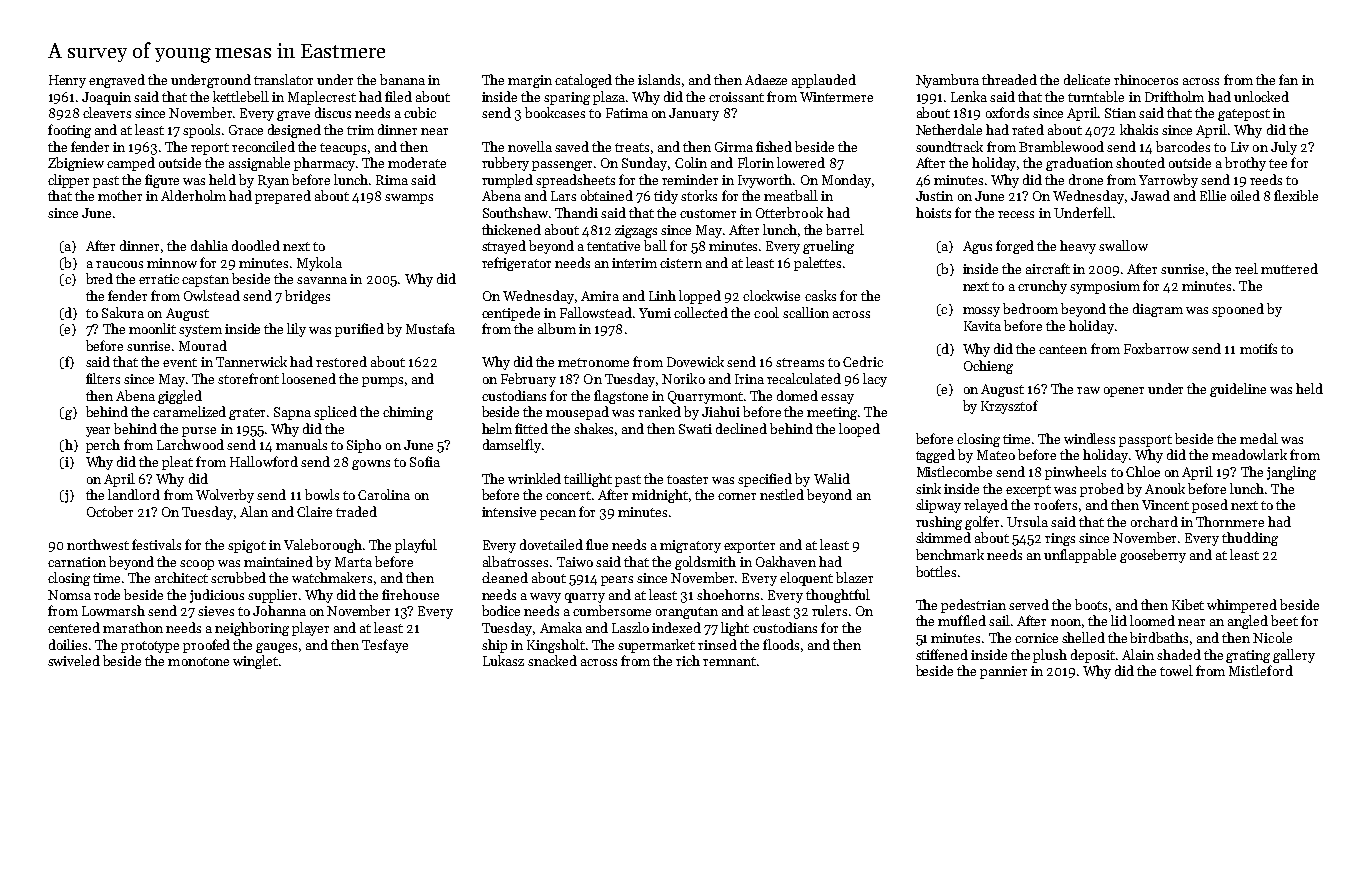 Image resolution: width=1372 pixels, height=887 pixels. I want to click on translator, so click(283, 79).
